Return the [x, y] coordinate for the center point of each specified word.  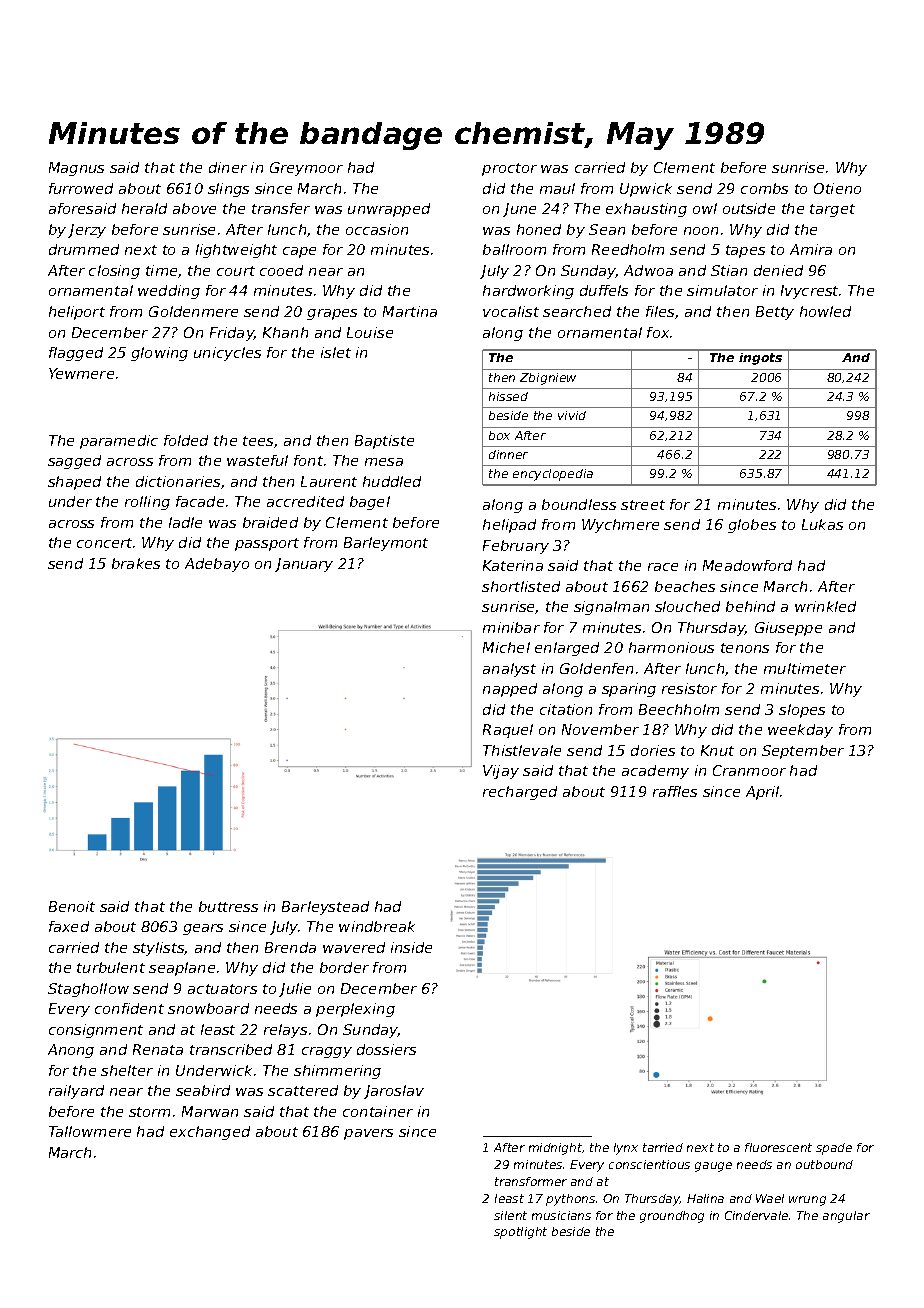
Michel [506, 647]
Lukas [822, 524]
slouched [687, 606]
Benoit [72, 906]
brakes [136, 563]
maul [557, 188]
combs [764, 188]
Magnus [76, 169]
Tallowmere [90, 1131]
